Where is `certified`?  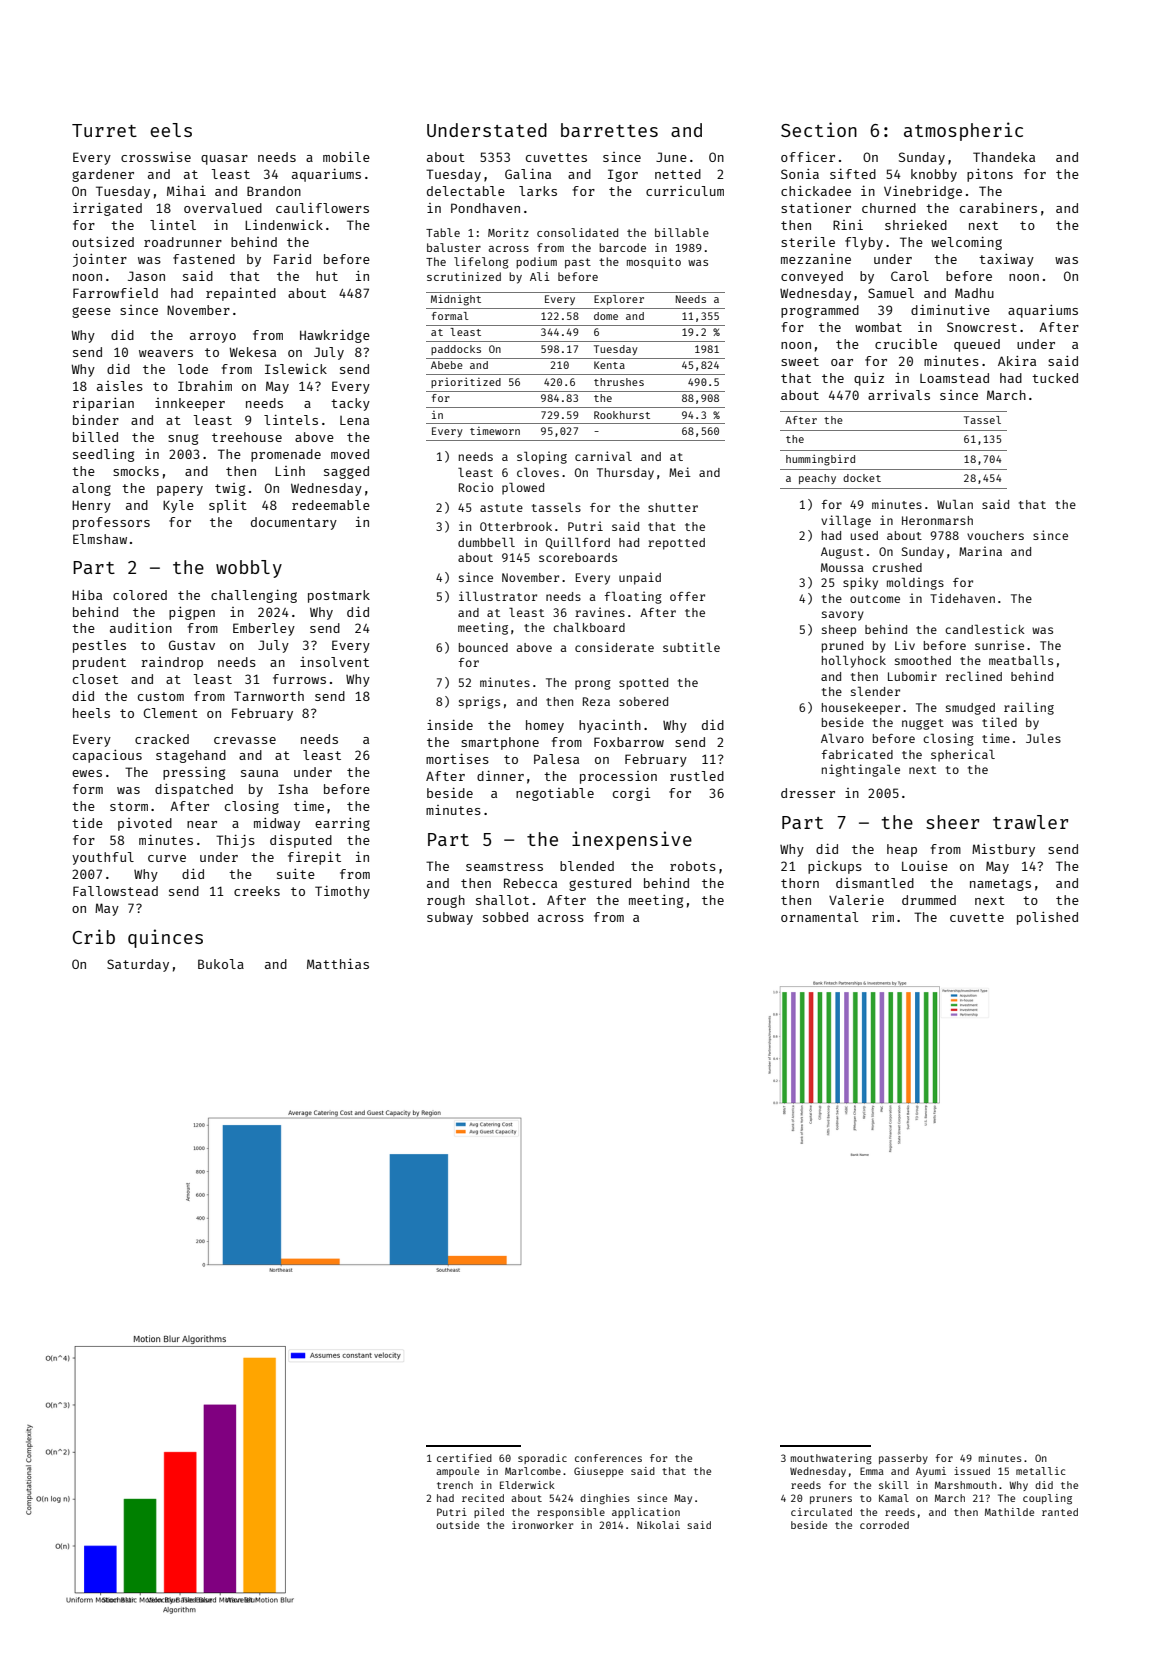
certified is located at coordinates (464, 1458).
